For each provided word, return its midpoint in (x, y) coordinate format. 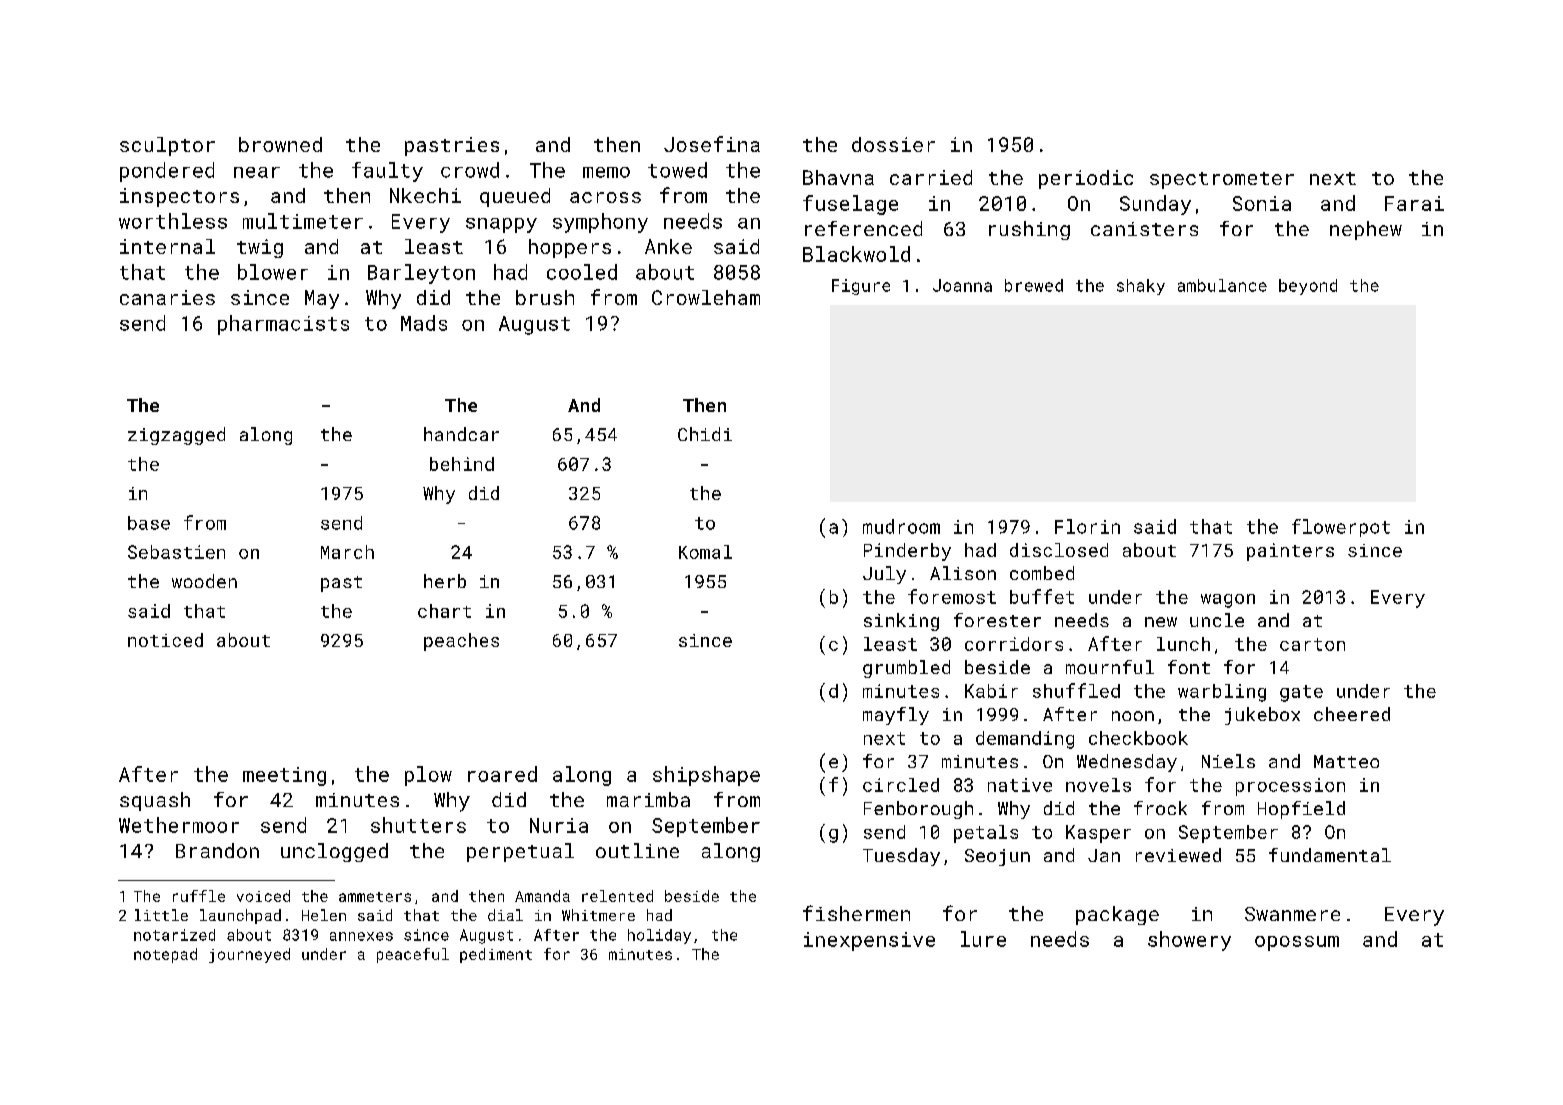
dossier (893, 144)
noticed (165, 640)
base (149, 523)
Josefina (712, 144)
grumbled (906, 669)
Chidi (705, 434)
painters (1290, 552)
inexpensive (869, 941)
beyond (1308, 287)
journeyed (249, 955)
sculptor (167, 146)
